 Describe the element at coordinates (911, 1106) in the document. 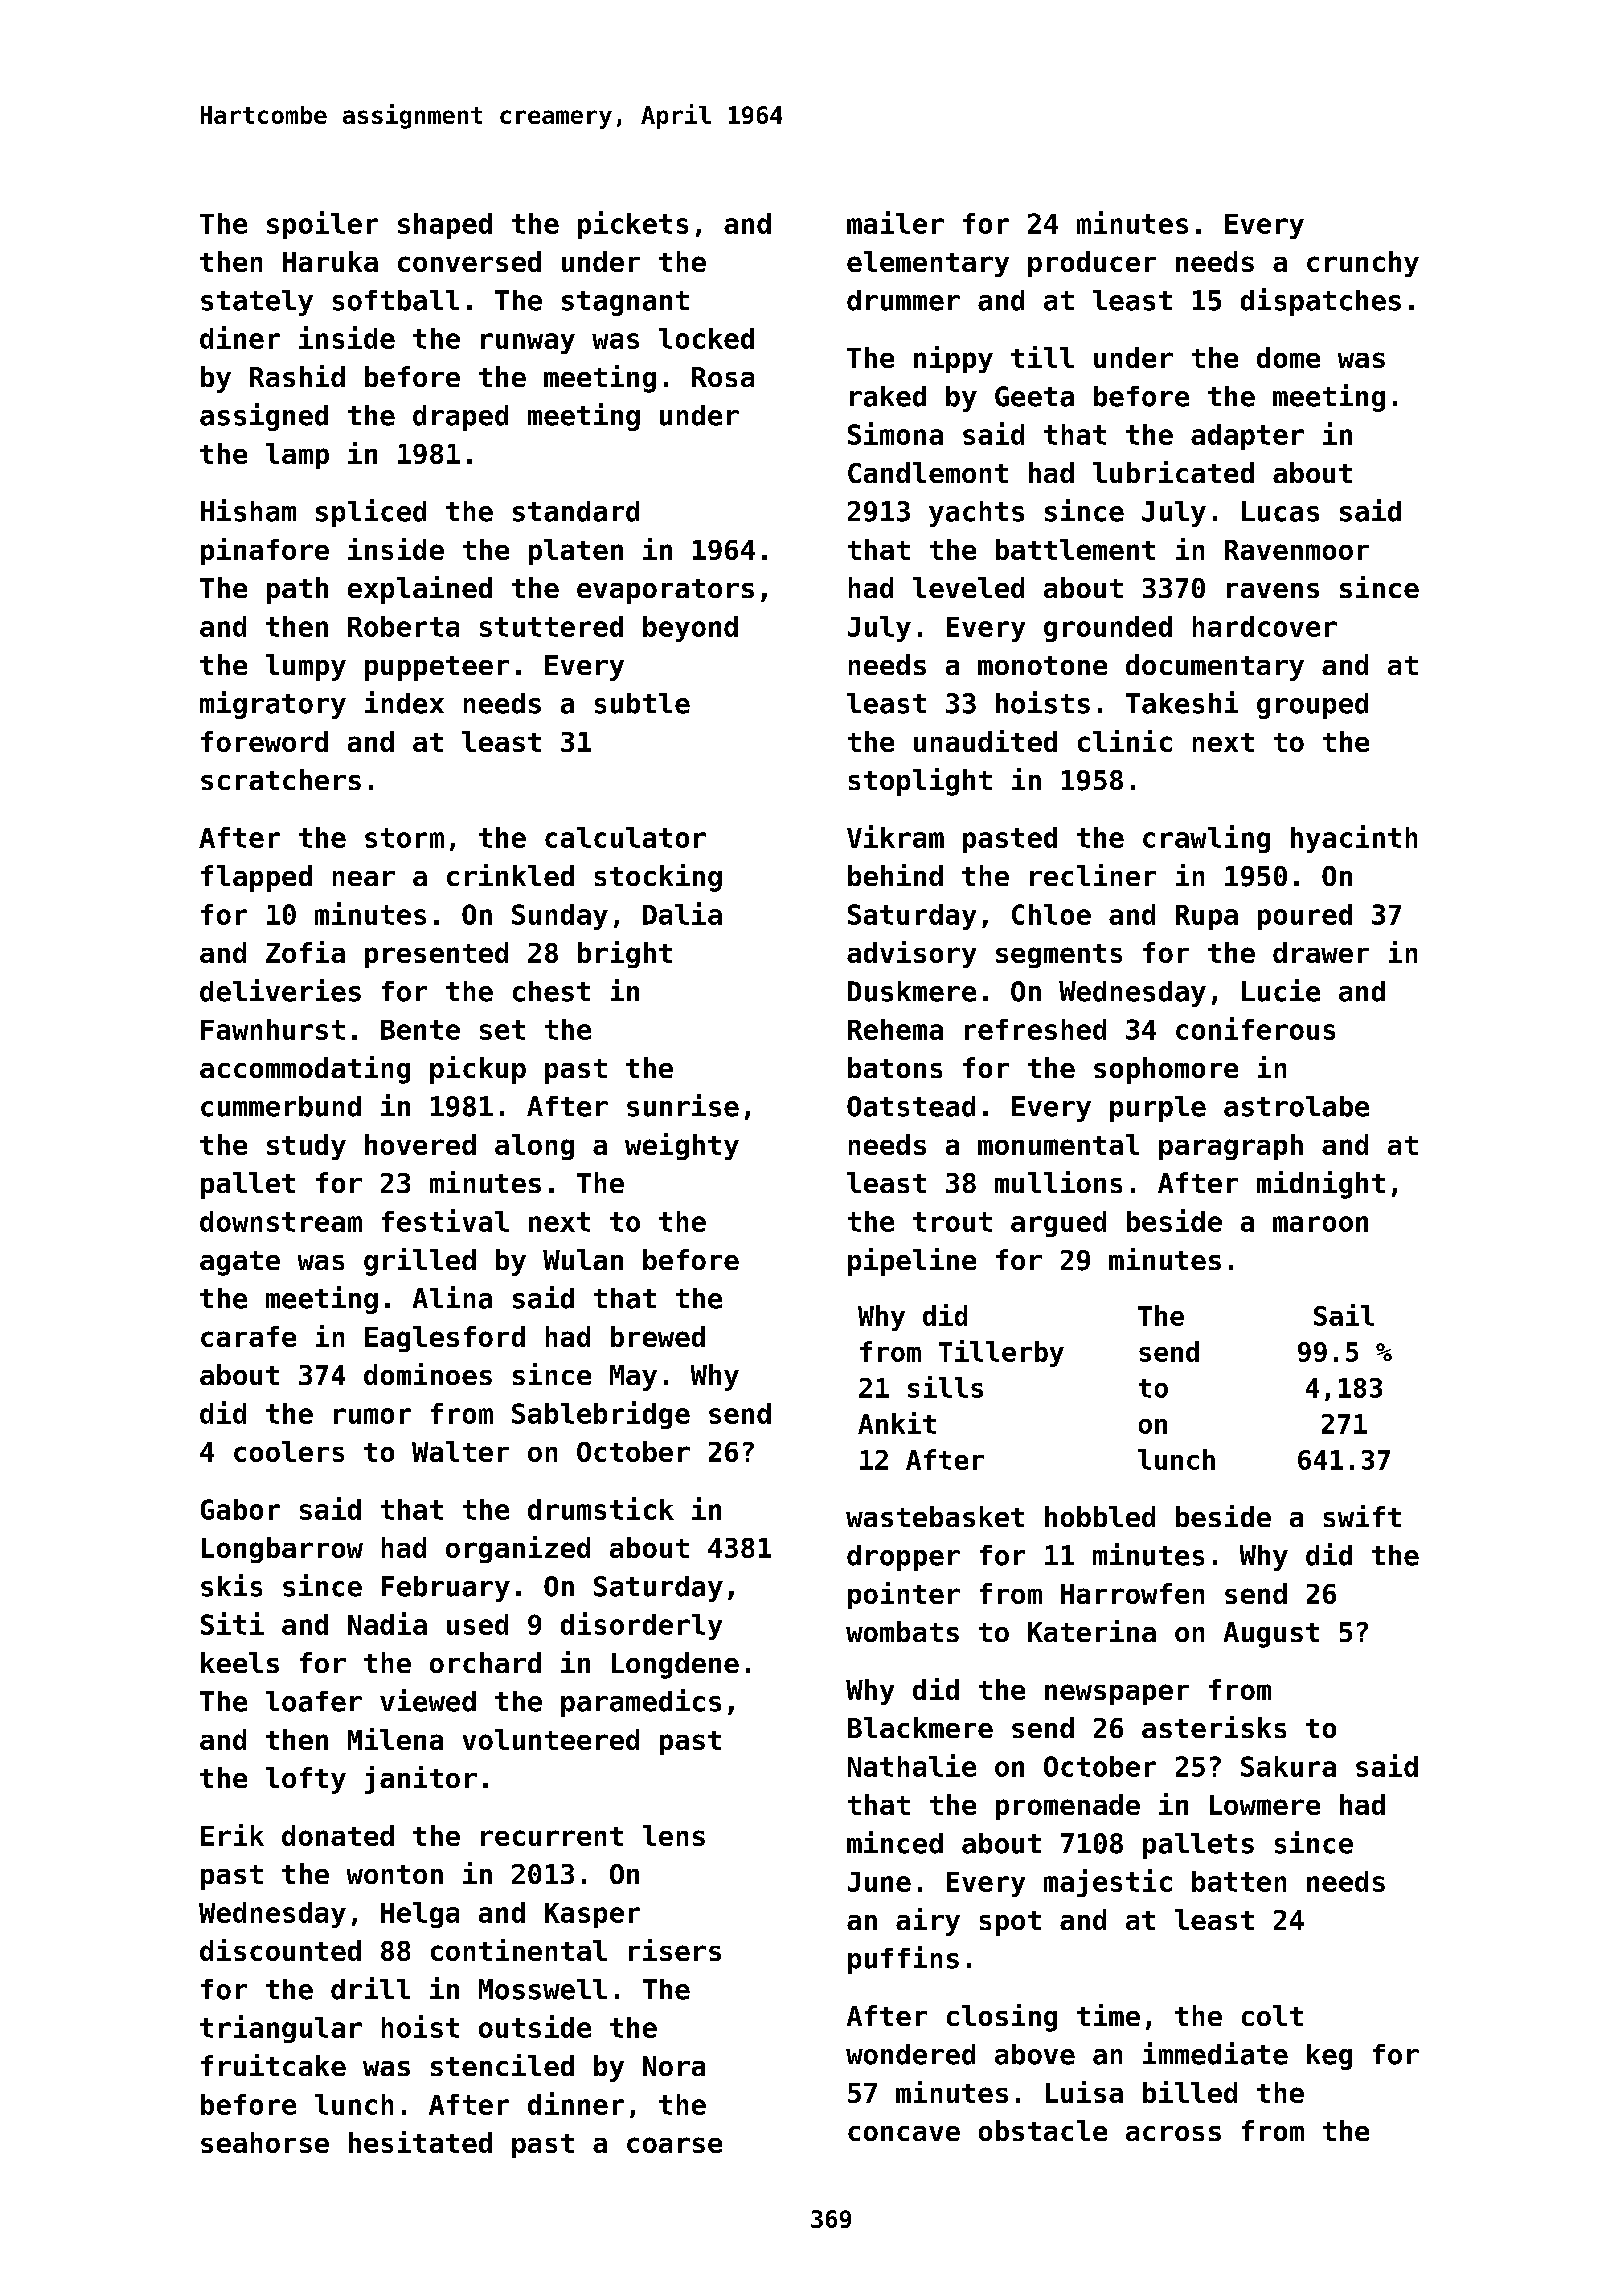

I see `Oatstead` at that location.
